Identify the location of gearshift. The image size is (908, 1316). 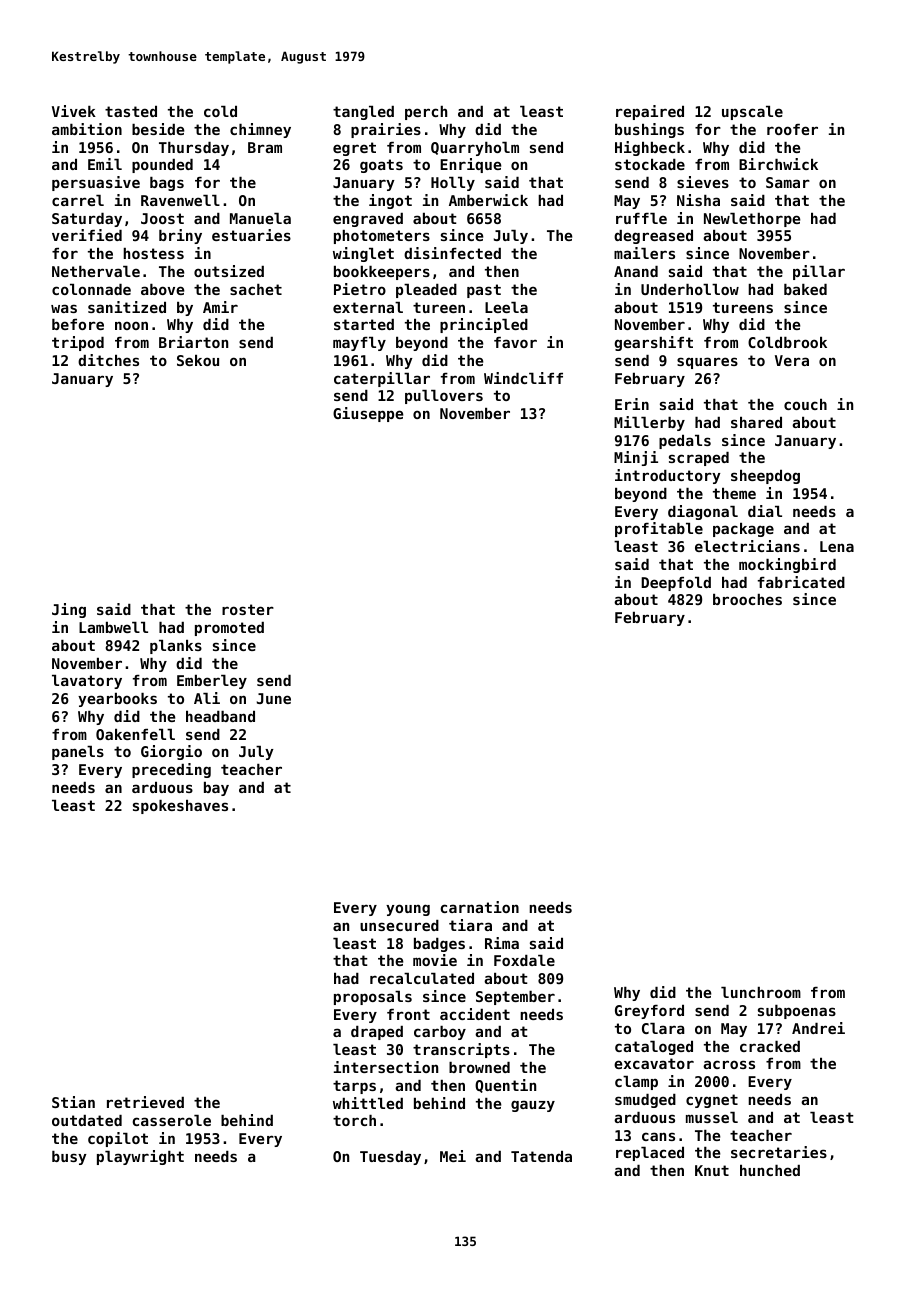
(653, 343).
